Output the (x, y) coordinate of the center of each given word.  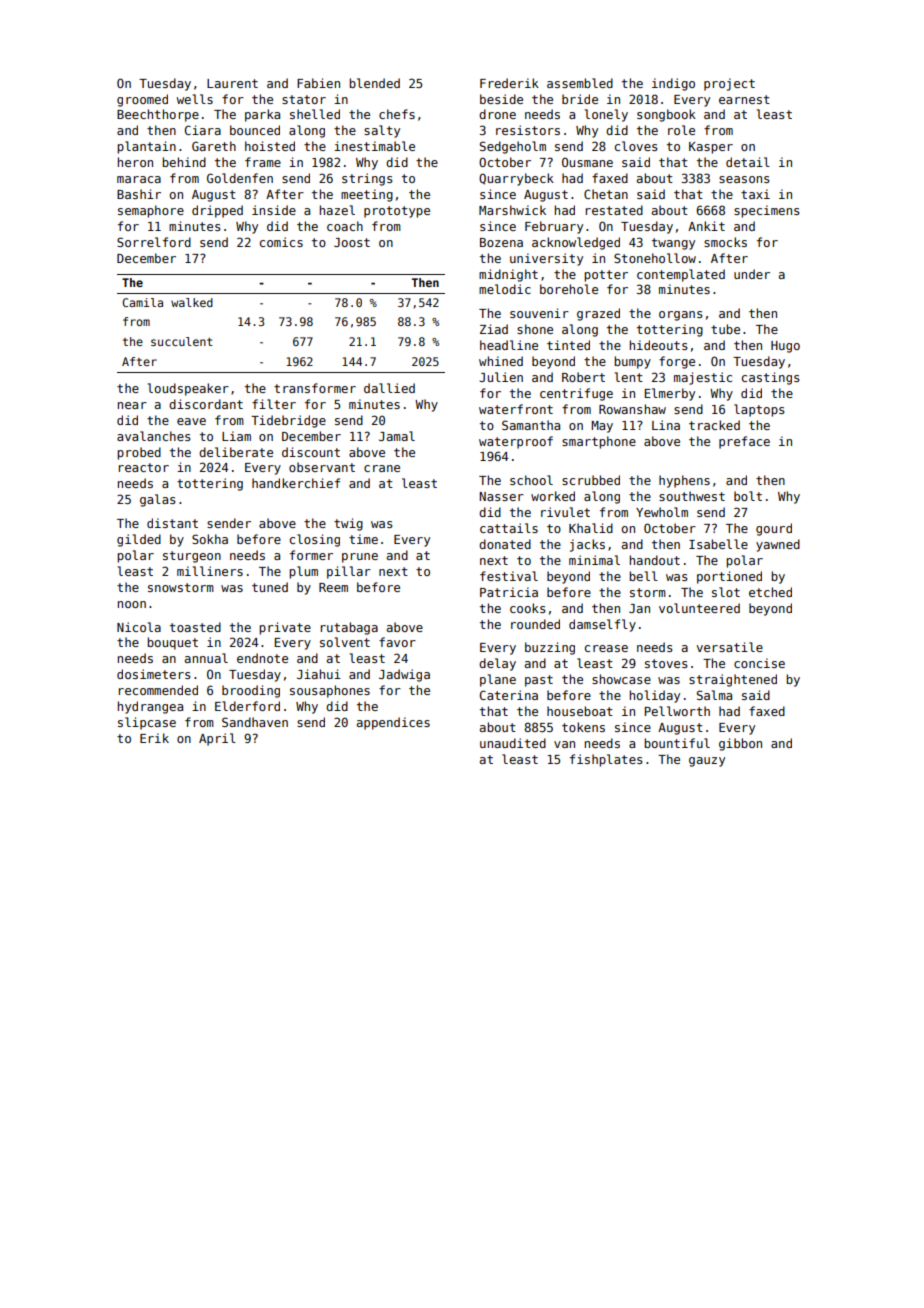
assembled (580, 83)
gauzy (707, 762)
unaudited (513, 743)
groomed (142, 100)
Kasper (711, 148)
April (217, 739)
